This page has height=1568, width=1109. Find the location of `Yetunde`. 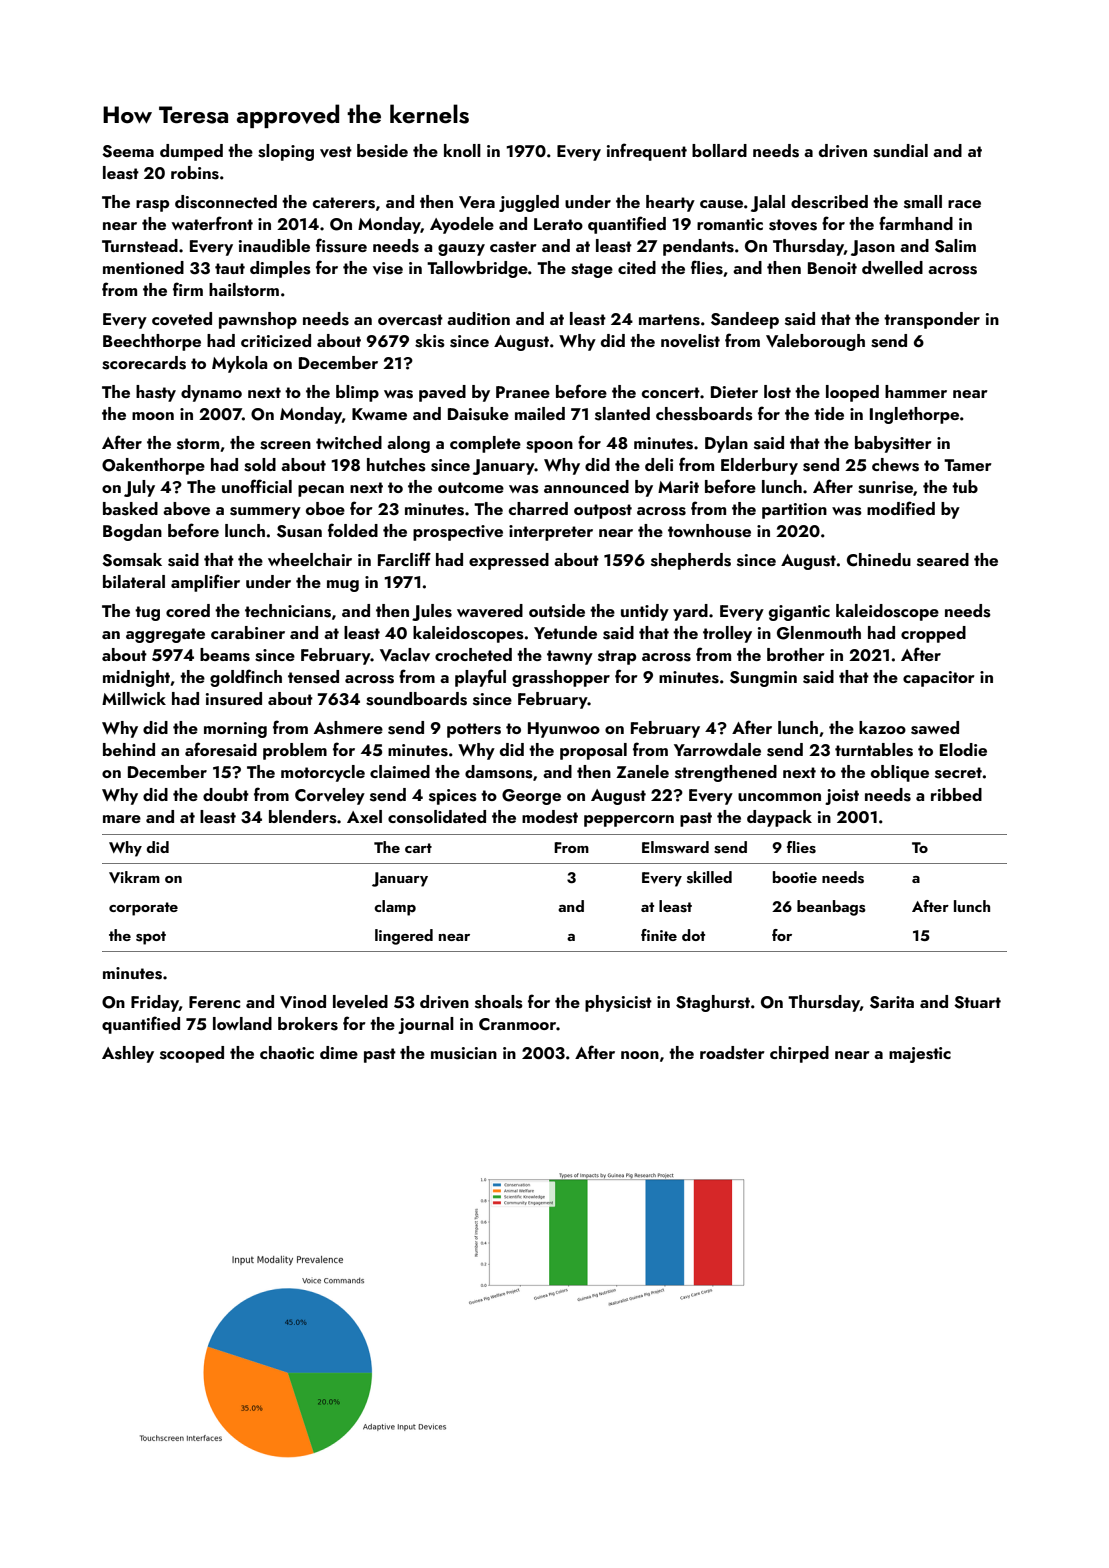

Yetunde is located at coordinates (565, 632).
